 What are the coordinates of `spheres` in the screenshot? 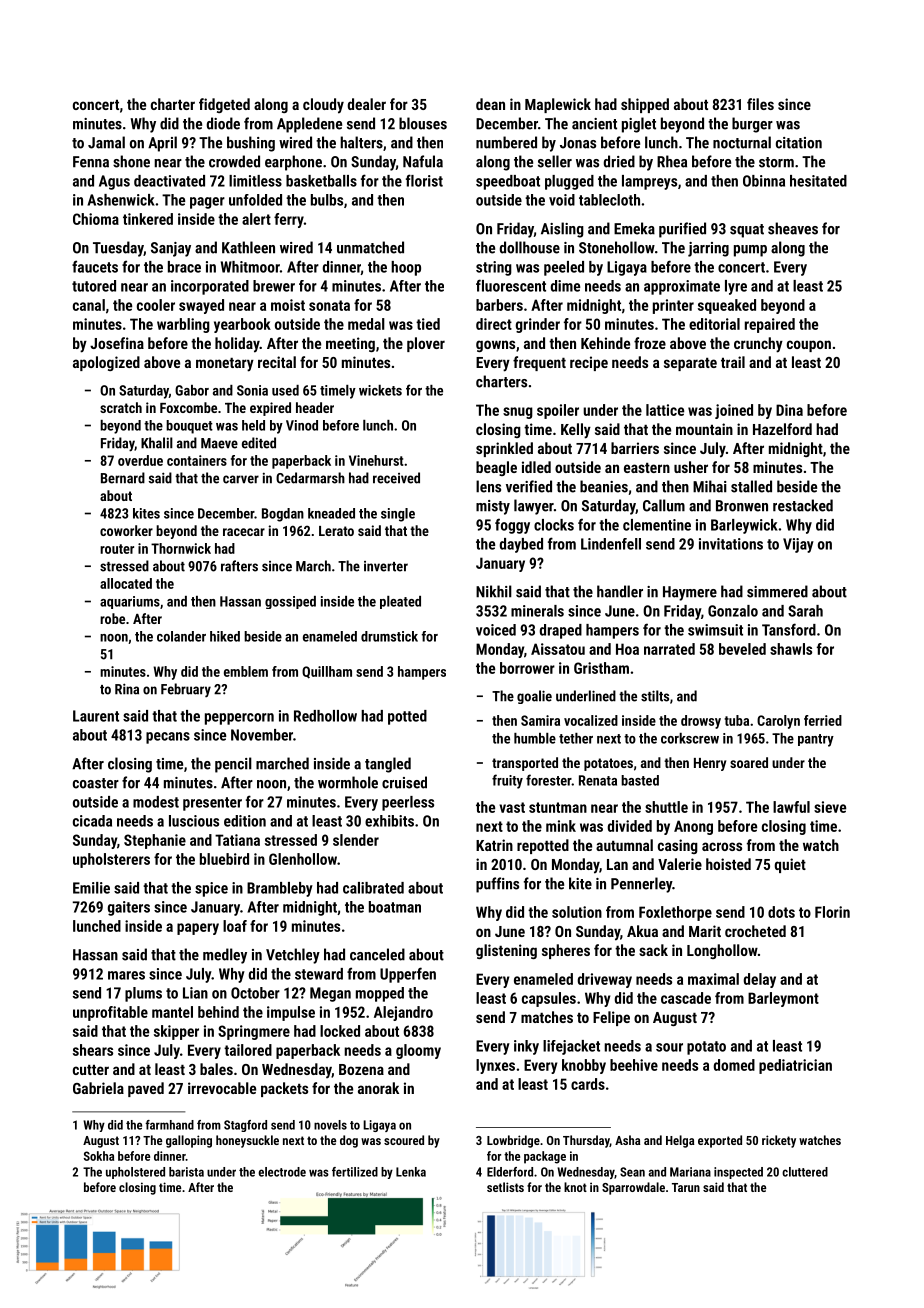 It's located at (566, 951).
